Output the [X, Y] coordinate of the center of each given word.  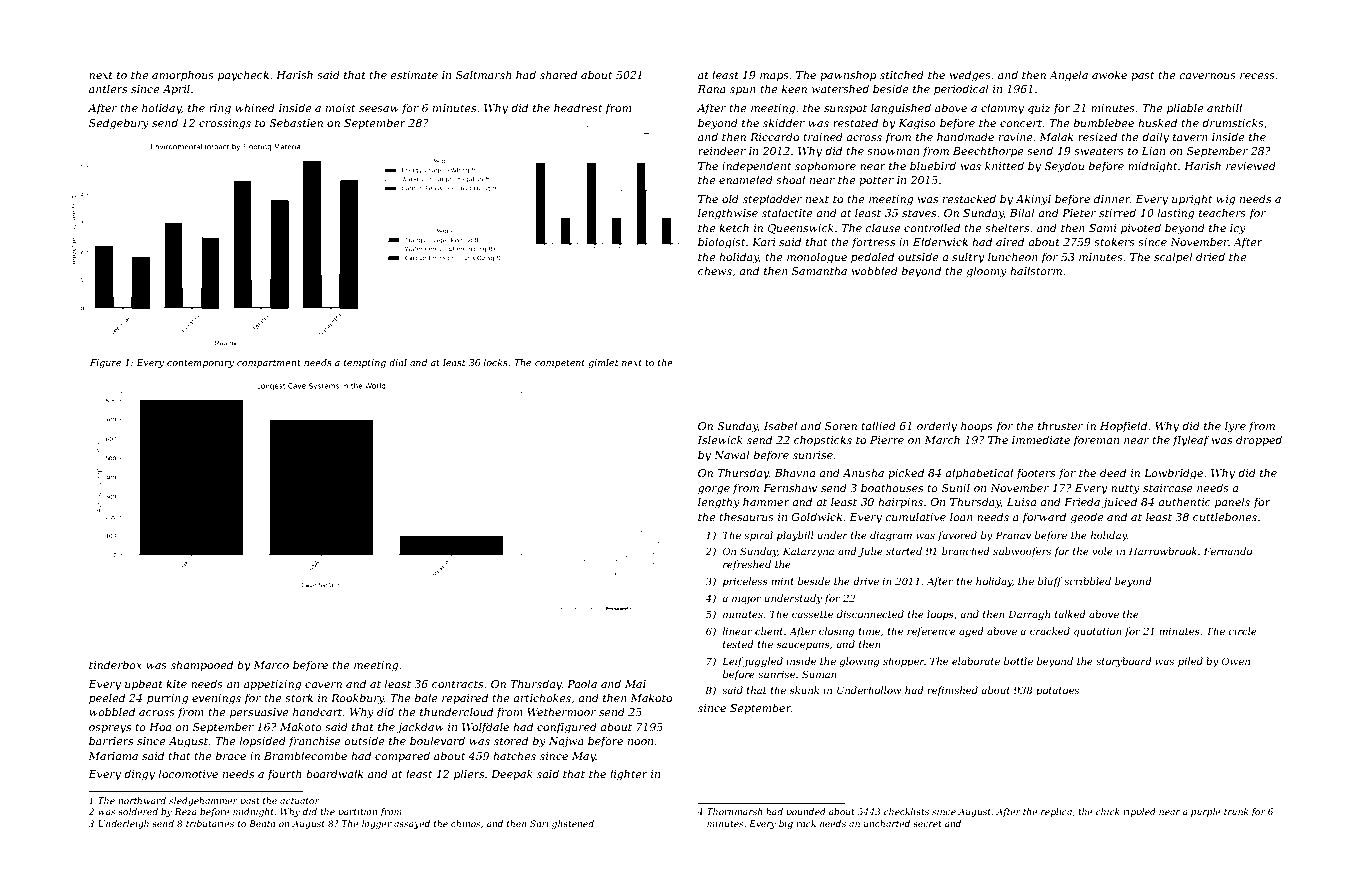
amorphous [183, 75]
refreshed [747, 565]
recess [1257, 76]
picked [906, 473]
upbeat [144, 684]
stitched [902, 74]
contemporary [200, 364]
